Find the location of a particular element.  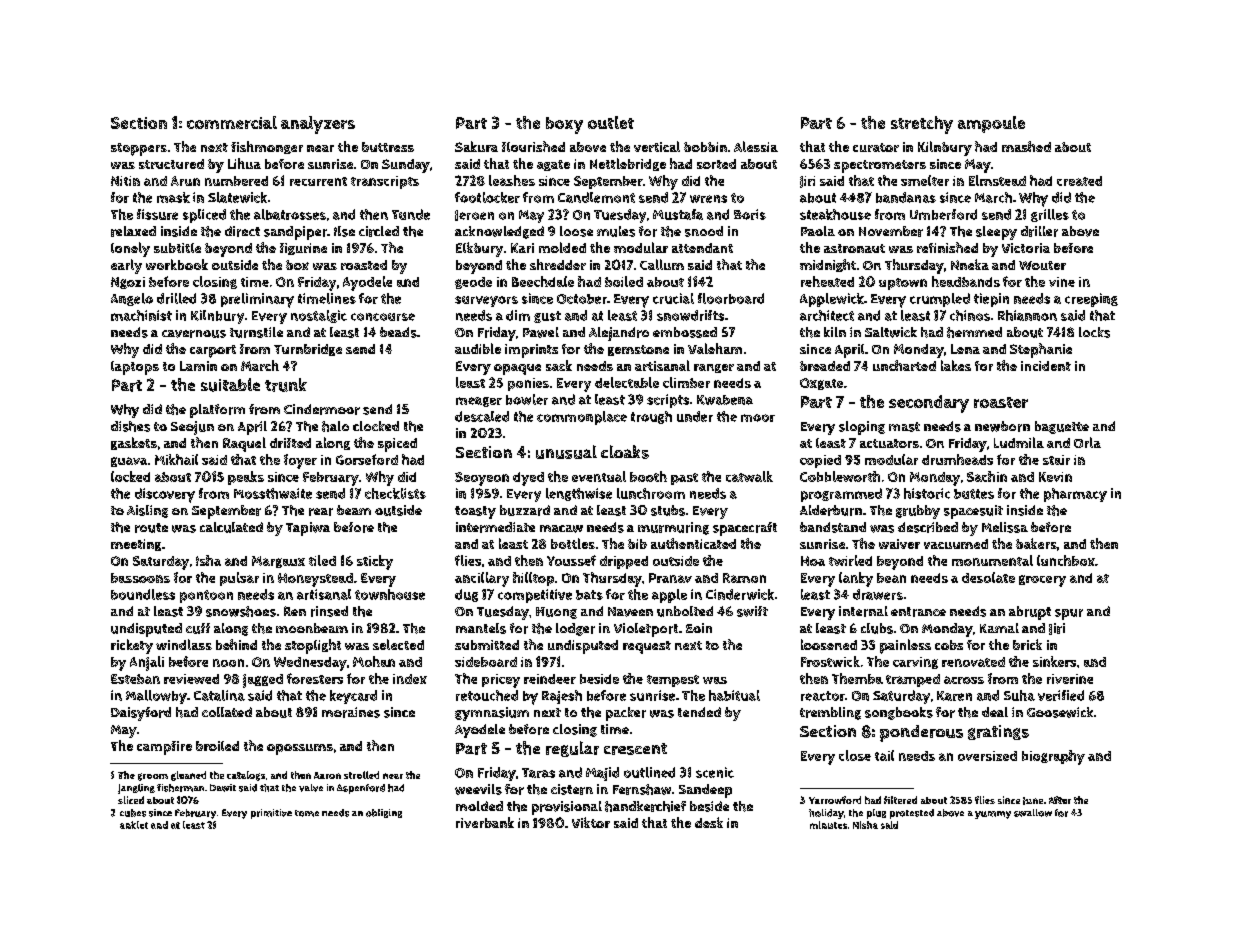

audible is located at coordinates (478, 348).
